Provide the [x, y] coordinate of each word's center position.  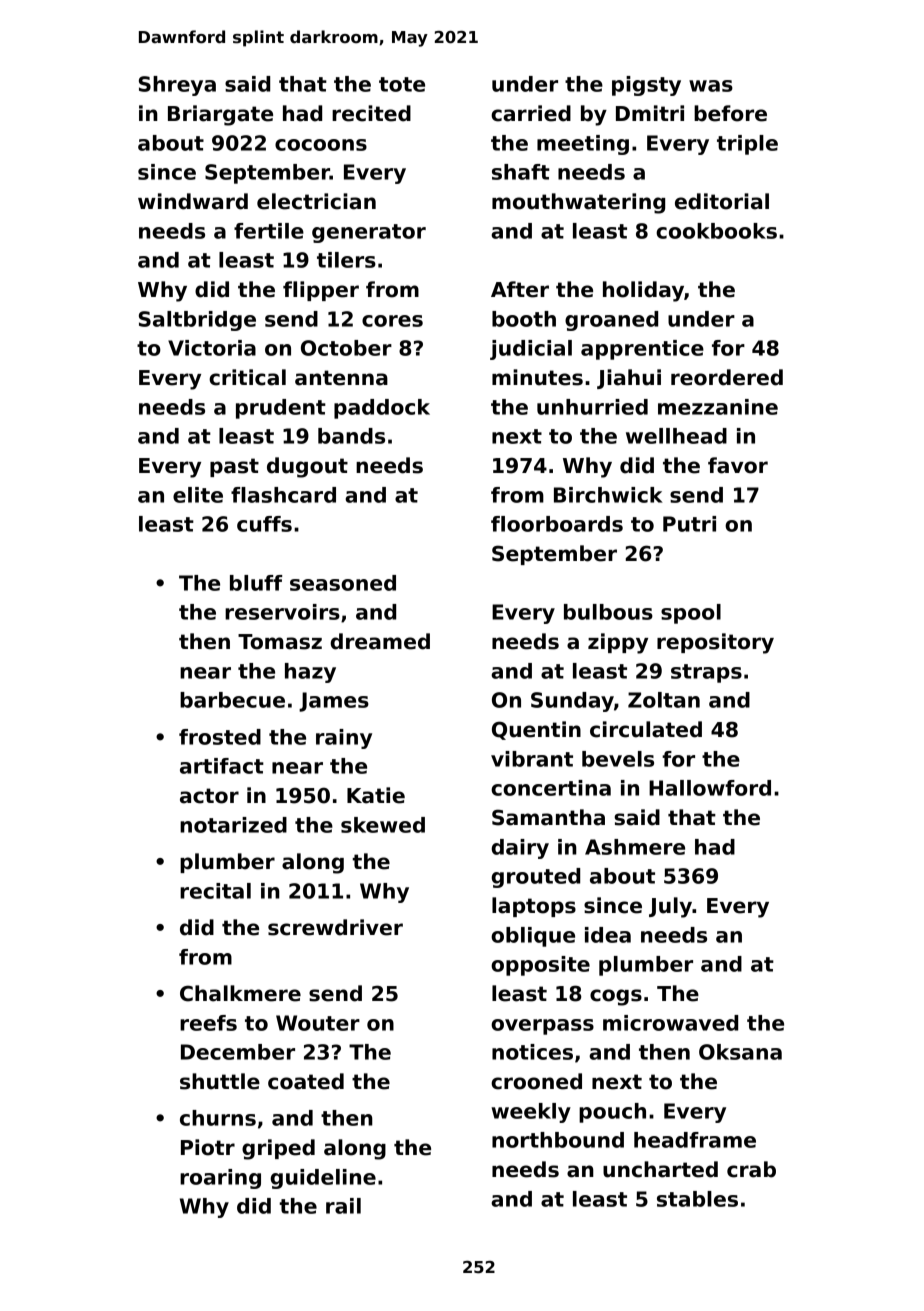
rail [343, 1206]
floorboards [557, 524]
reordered [727, 377]
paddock [382, 409]
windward [193, 201]
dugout [307, 467]
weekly [531, 1113]
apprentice [642, 350]
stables [697, 1199]
